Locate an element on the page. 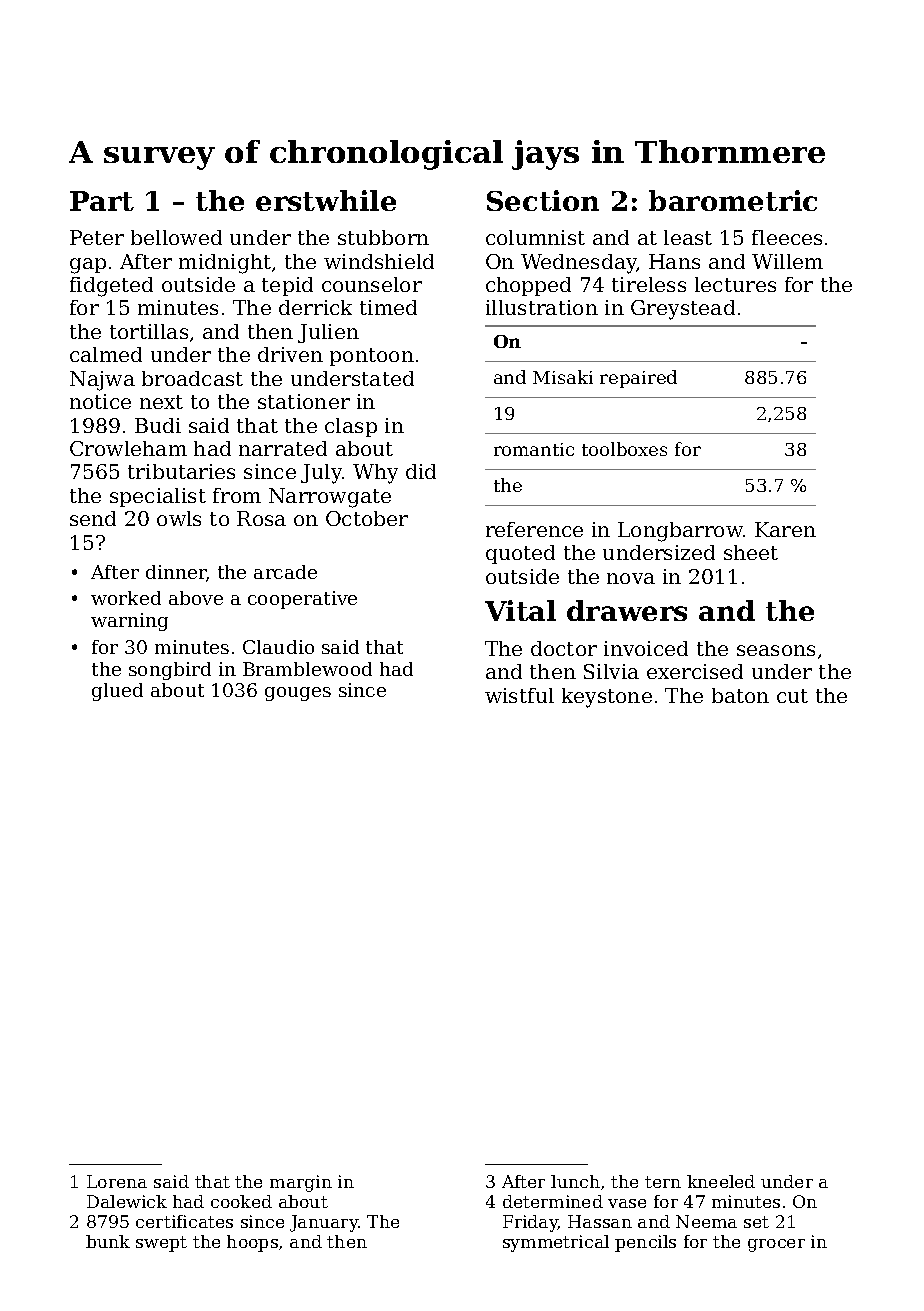  Julien is located at coordinates (328, 333).
